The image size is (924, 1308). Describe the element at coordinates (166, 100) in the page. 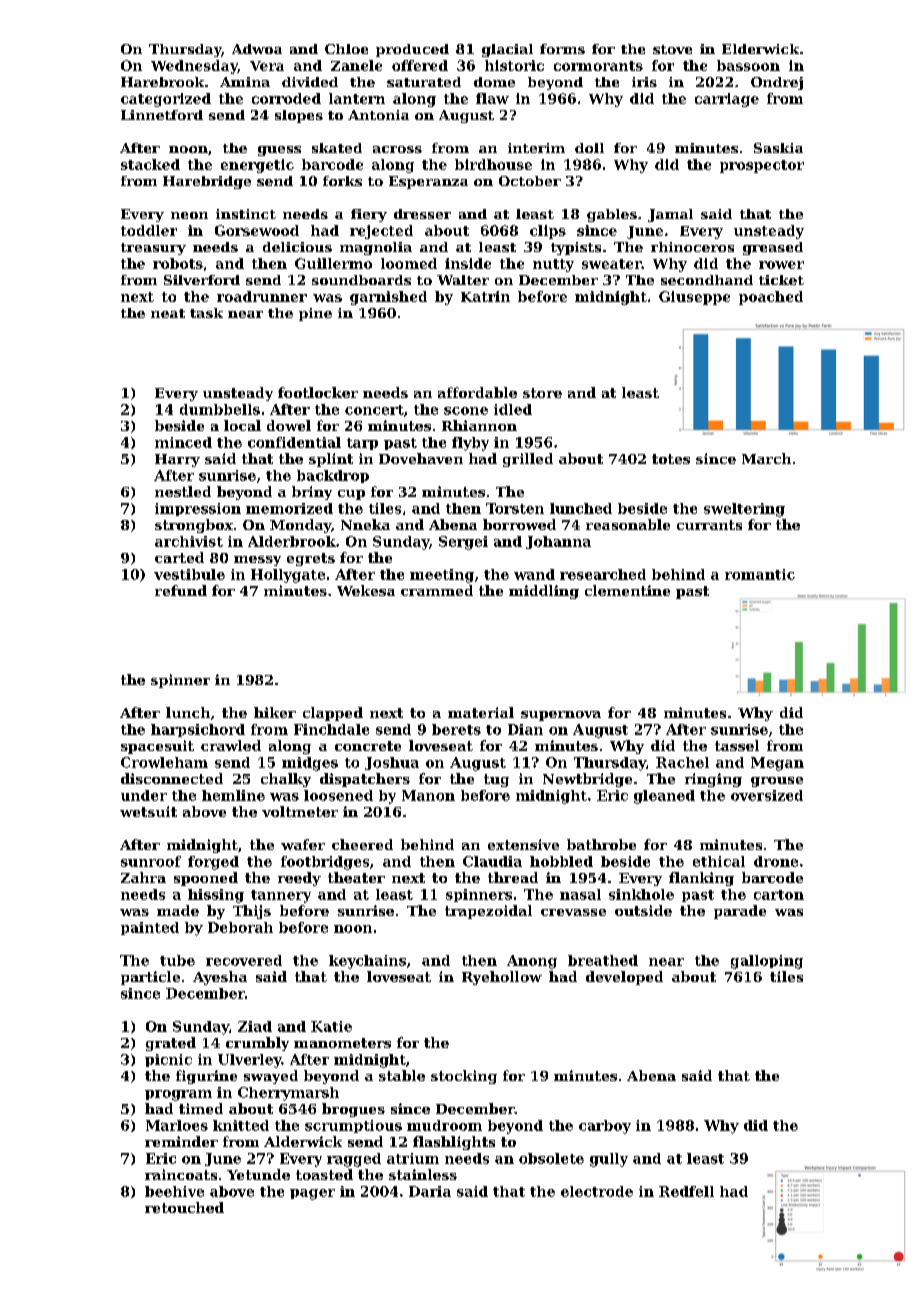

I see `categorized` at that location.
